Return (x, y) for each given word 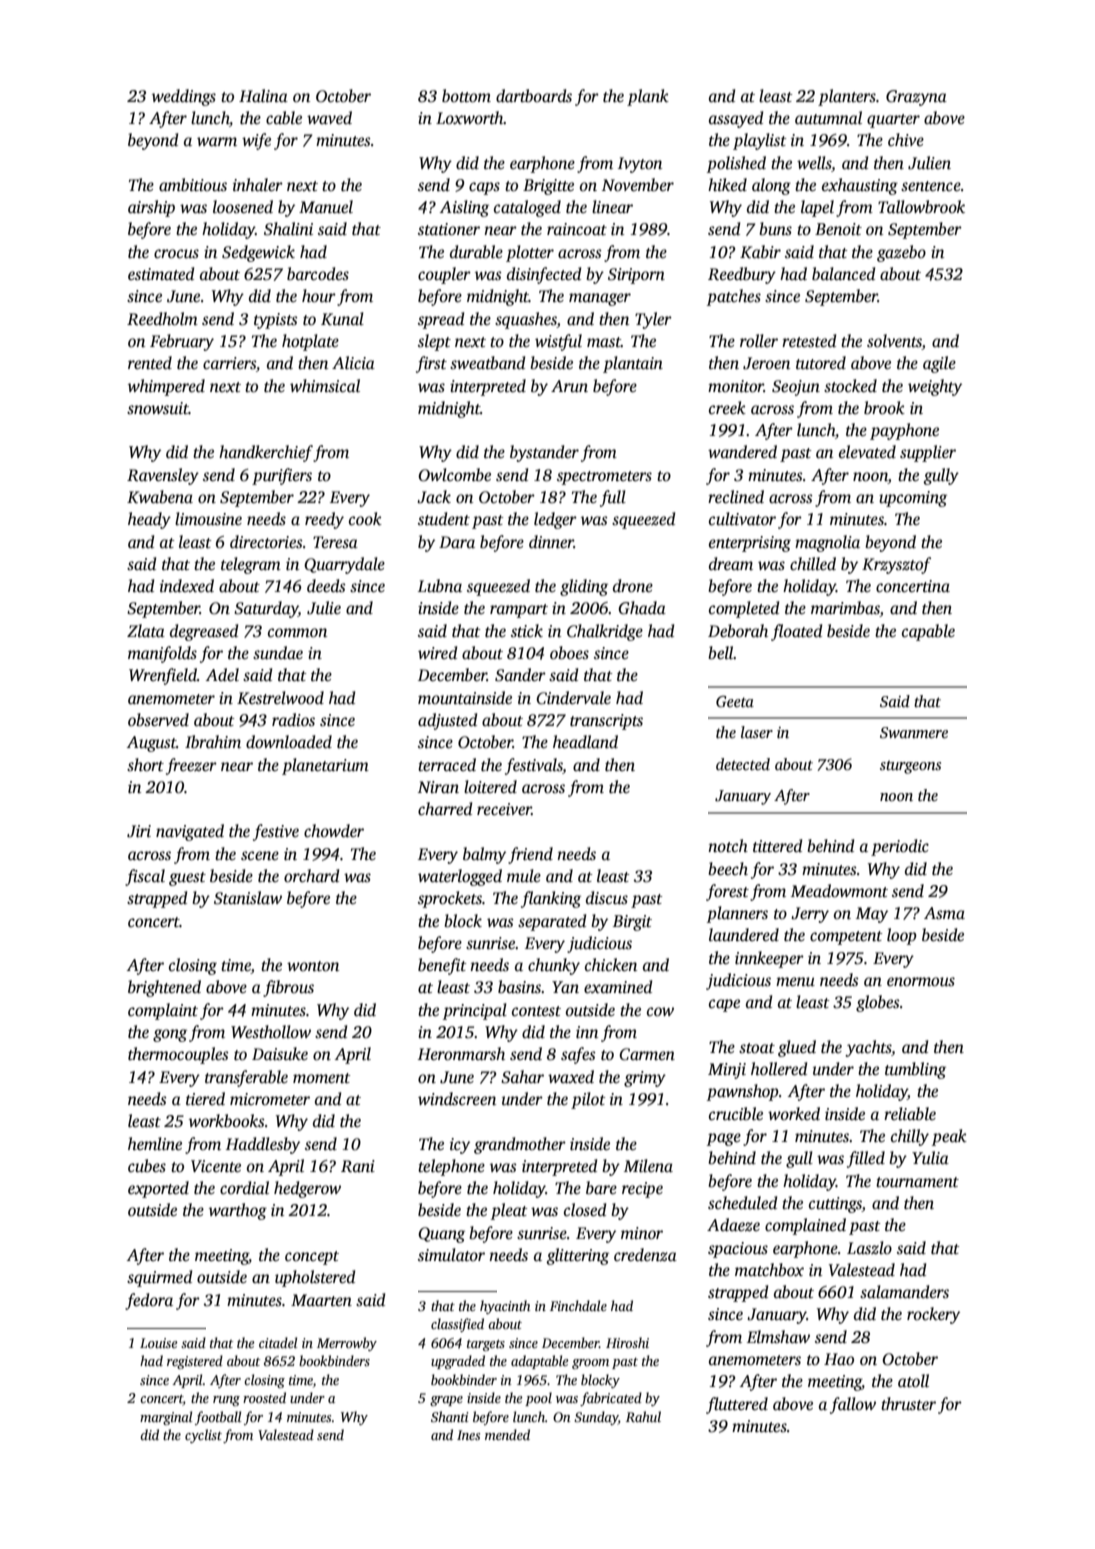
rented (150, 363)
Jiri (139, 831)
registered (195, 1362)
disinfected (544, 275)
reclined (736, 497)
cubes (147, 1166)
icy (460, 1146)
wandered (742, 452)
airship (151, 208)
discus (607, 898)
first (431, 364)
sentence (931, 186)
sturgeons (910, 767)
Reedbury (742, 275)
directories (266, 542)
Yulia (930, 1158)
